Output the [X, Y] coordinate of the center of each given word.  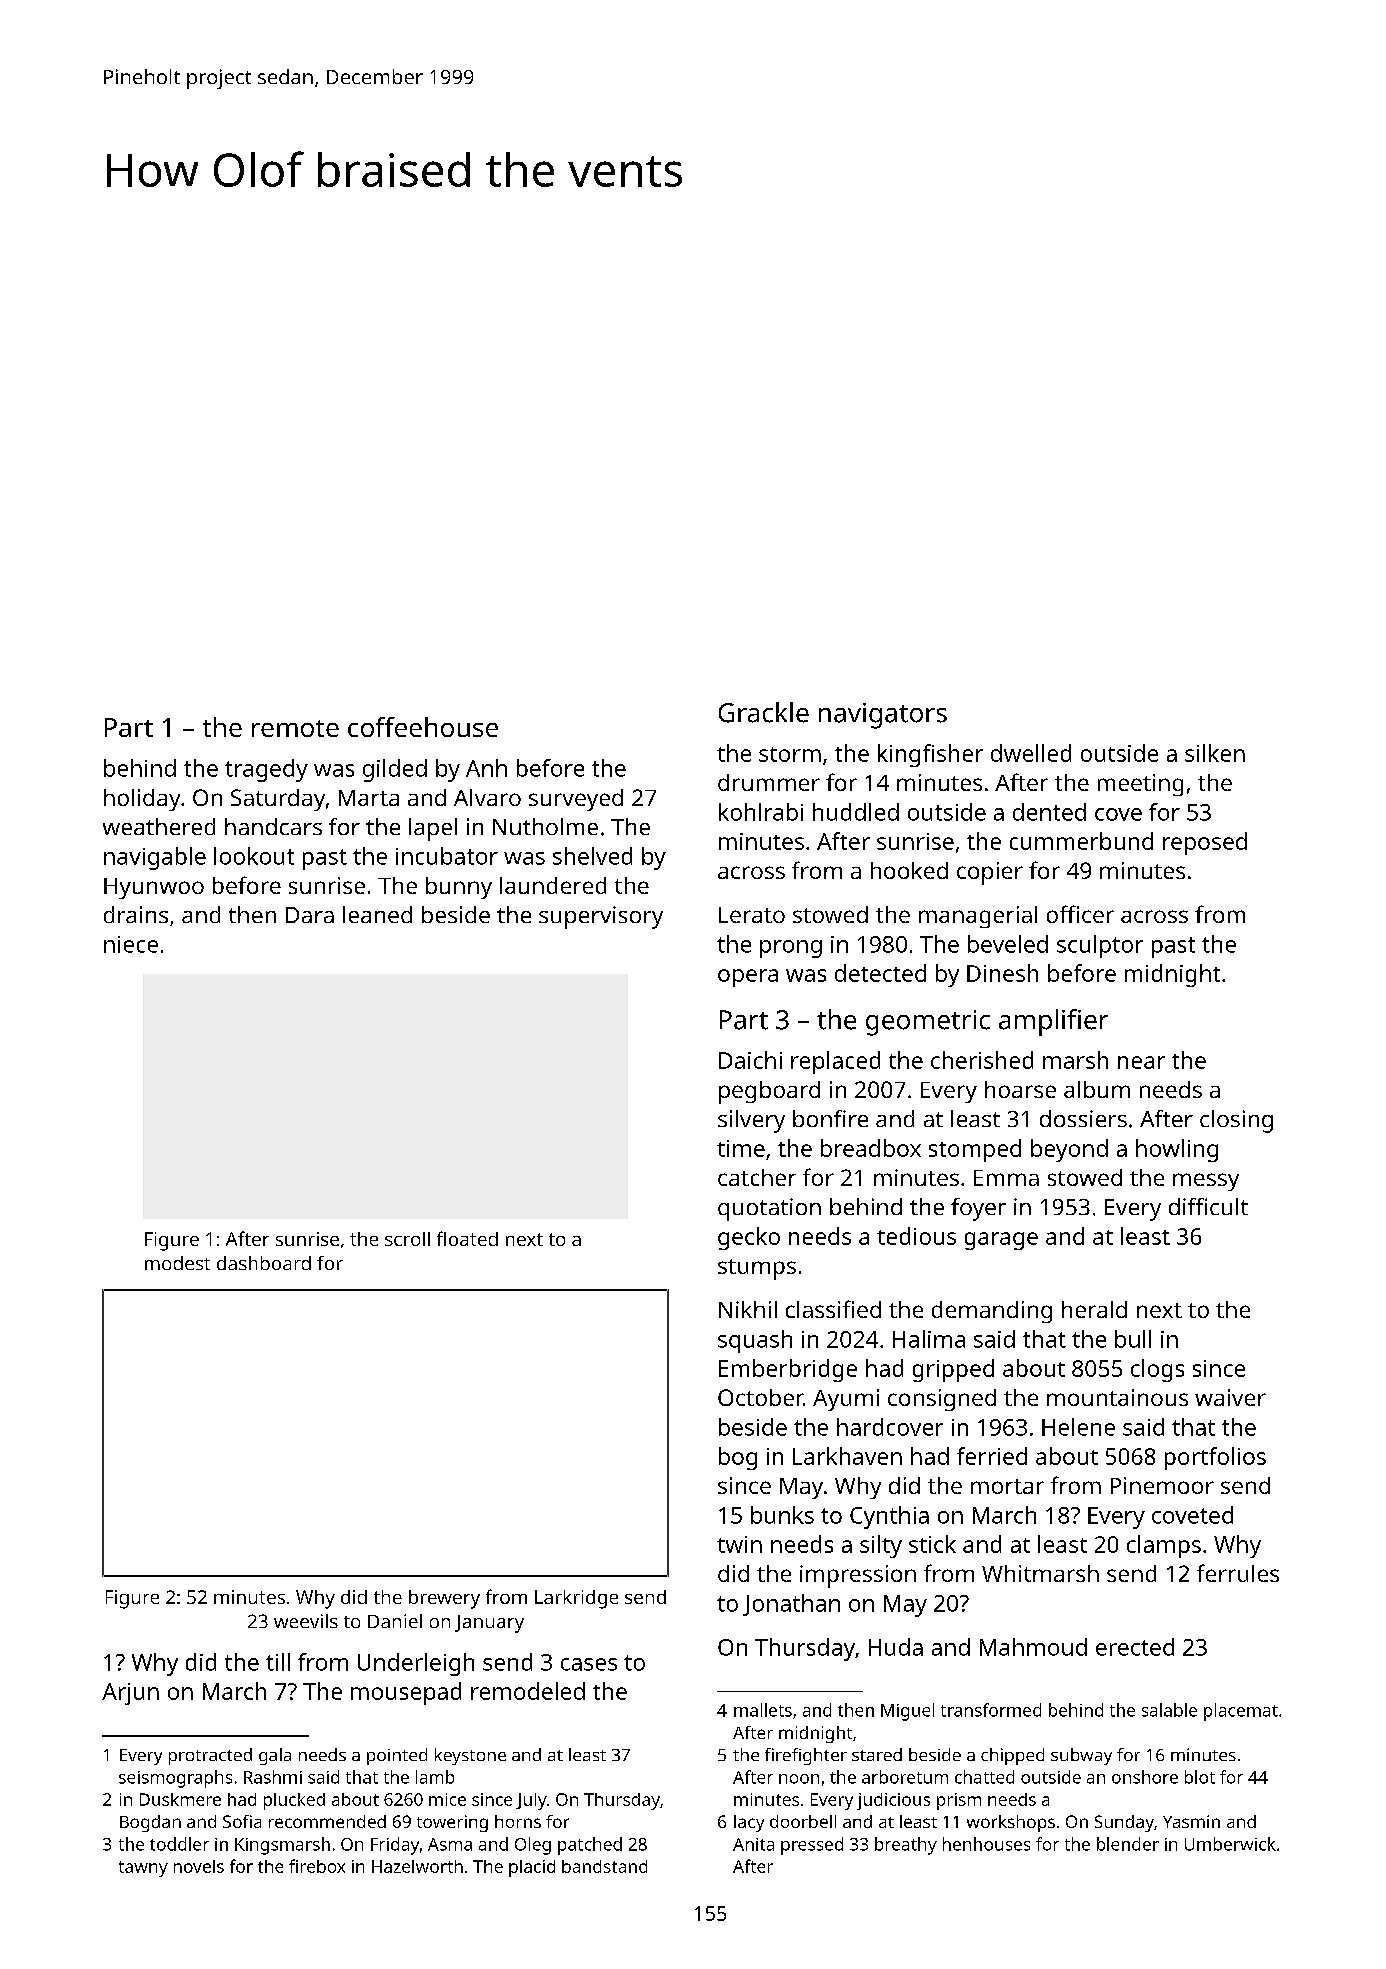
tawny [143, 1869]
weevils [306, 1621]
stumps [757, 1269]
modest [177, 1263]
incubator [447, 856]
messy [1206, 1182]
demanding [992, 1312]
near [1141, 1062]
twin [739, 1544]
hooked [909, 870]
